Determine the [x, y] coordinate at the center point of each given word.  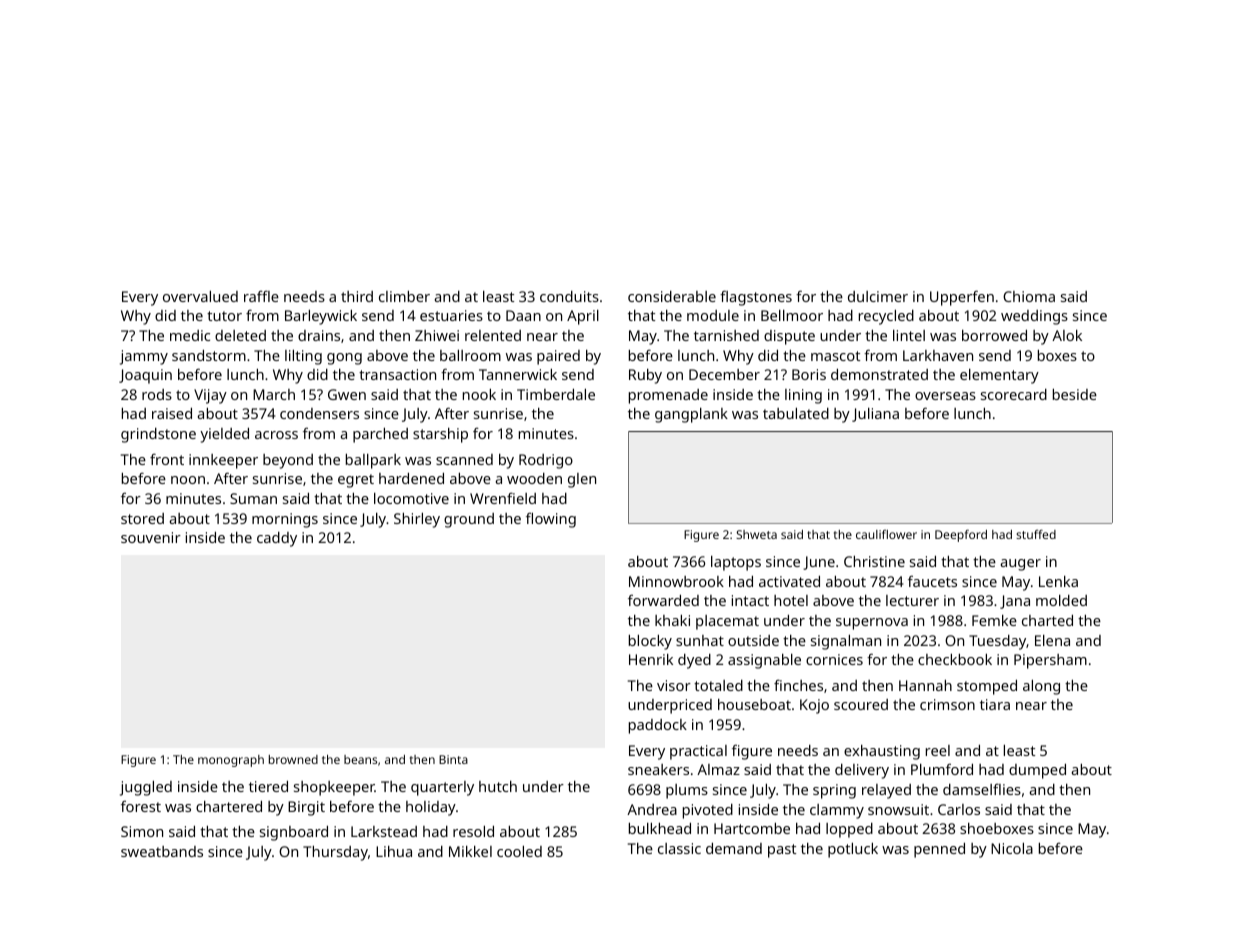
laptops [736, 563]
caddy [277, 539]
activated [789, 581]
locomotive [411, 498]
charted [1047, 620]
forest [141, 806]
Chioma [1029, 296]
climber [404, 296]
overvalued [200, 296]
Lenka [1058, 581]
